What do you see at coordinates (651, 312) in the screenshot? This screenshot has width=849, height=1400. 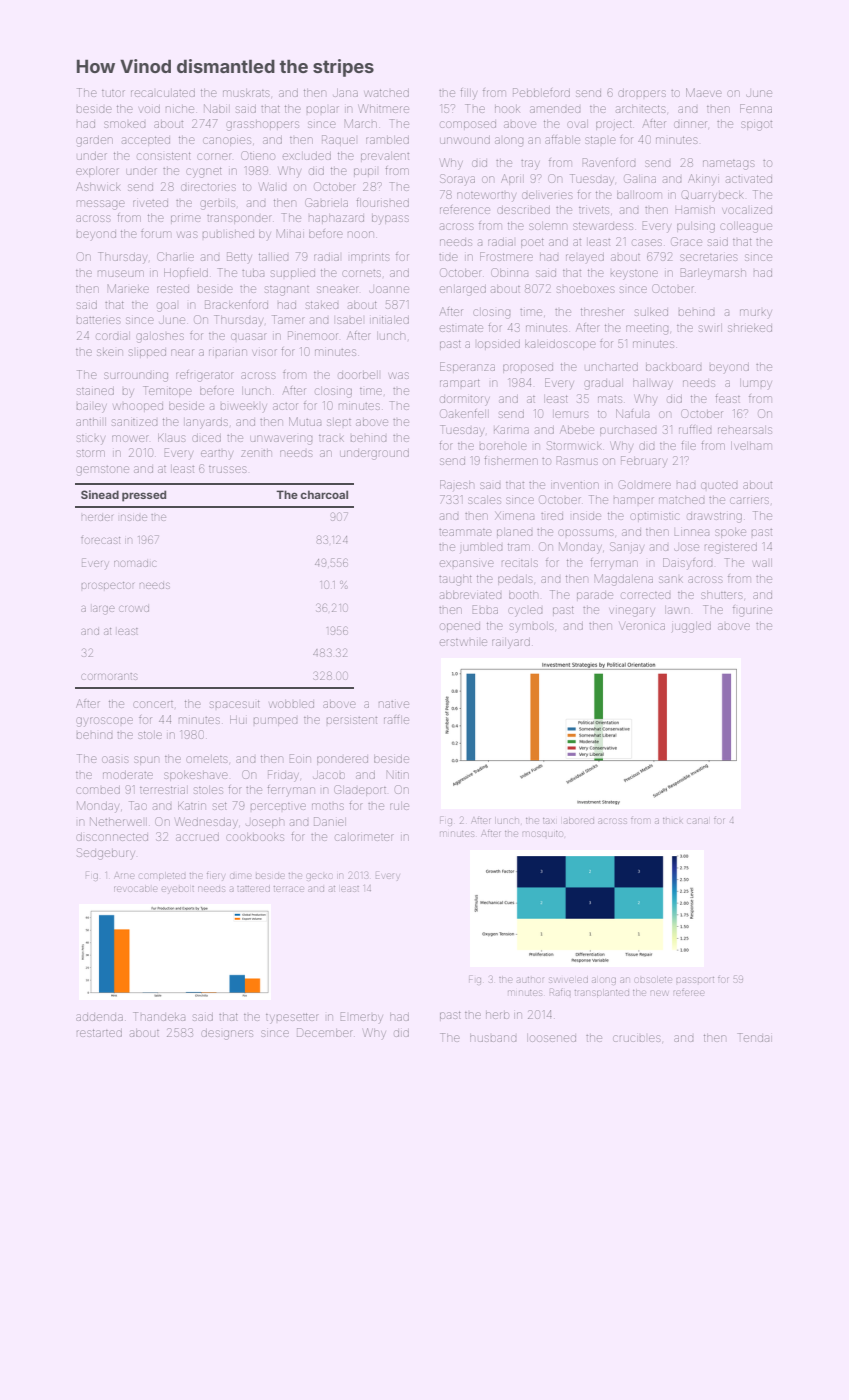 I see `sulked` at bounding box center [651, 312].
